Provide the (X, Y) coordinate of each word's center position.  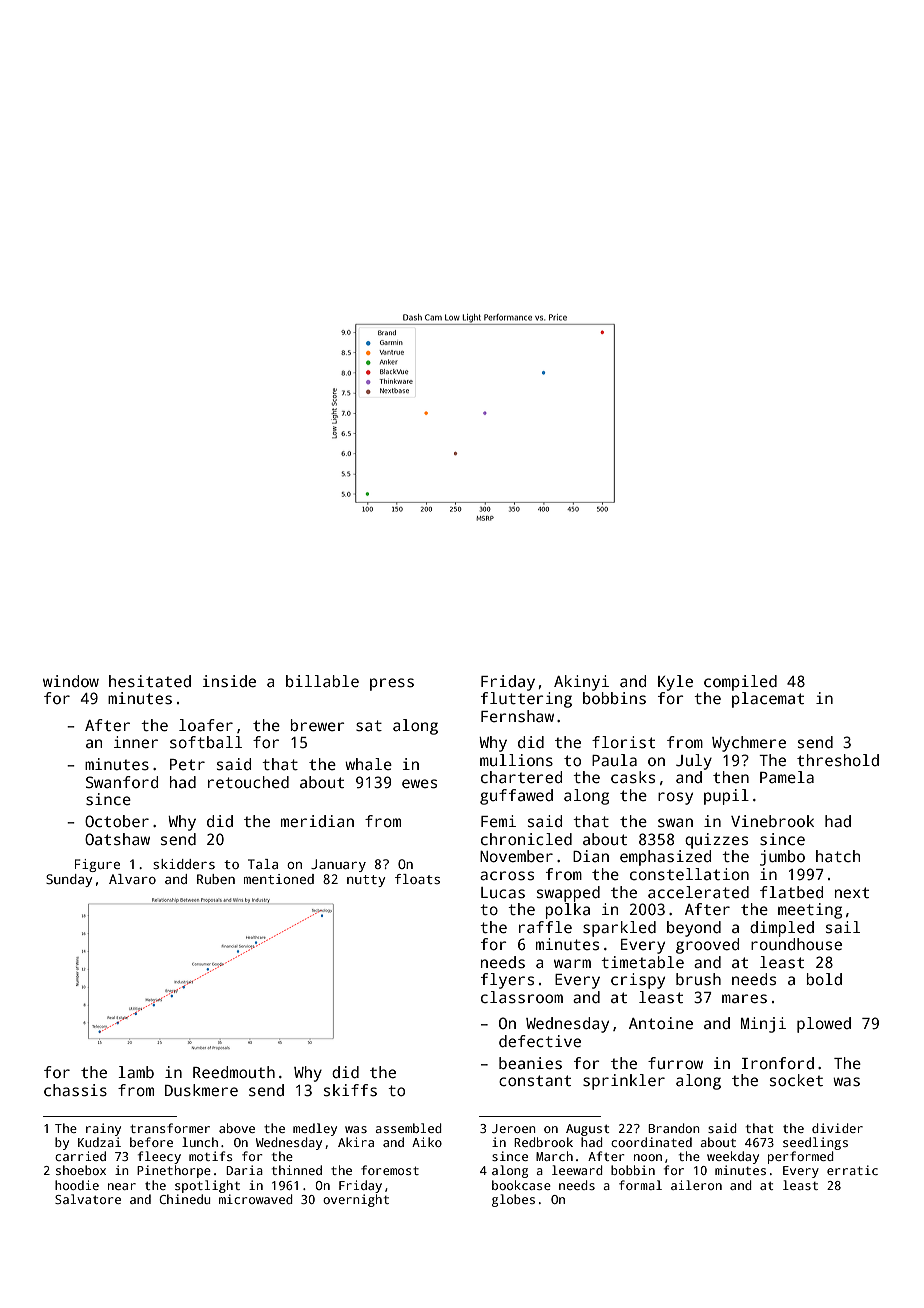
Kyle (675, 683)
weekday (733, 1157)
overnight (356, 1200)
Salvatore (88, 1199)
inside (229, 681)
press (392, 684)
